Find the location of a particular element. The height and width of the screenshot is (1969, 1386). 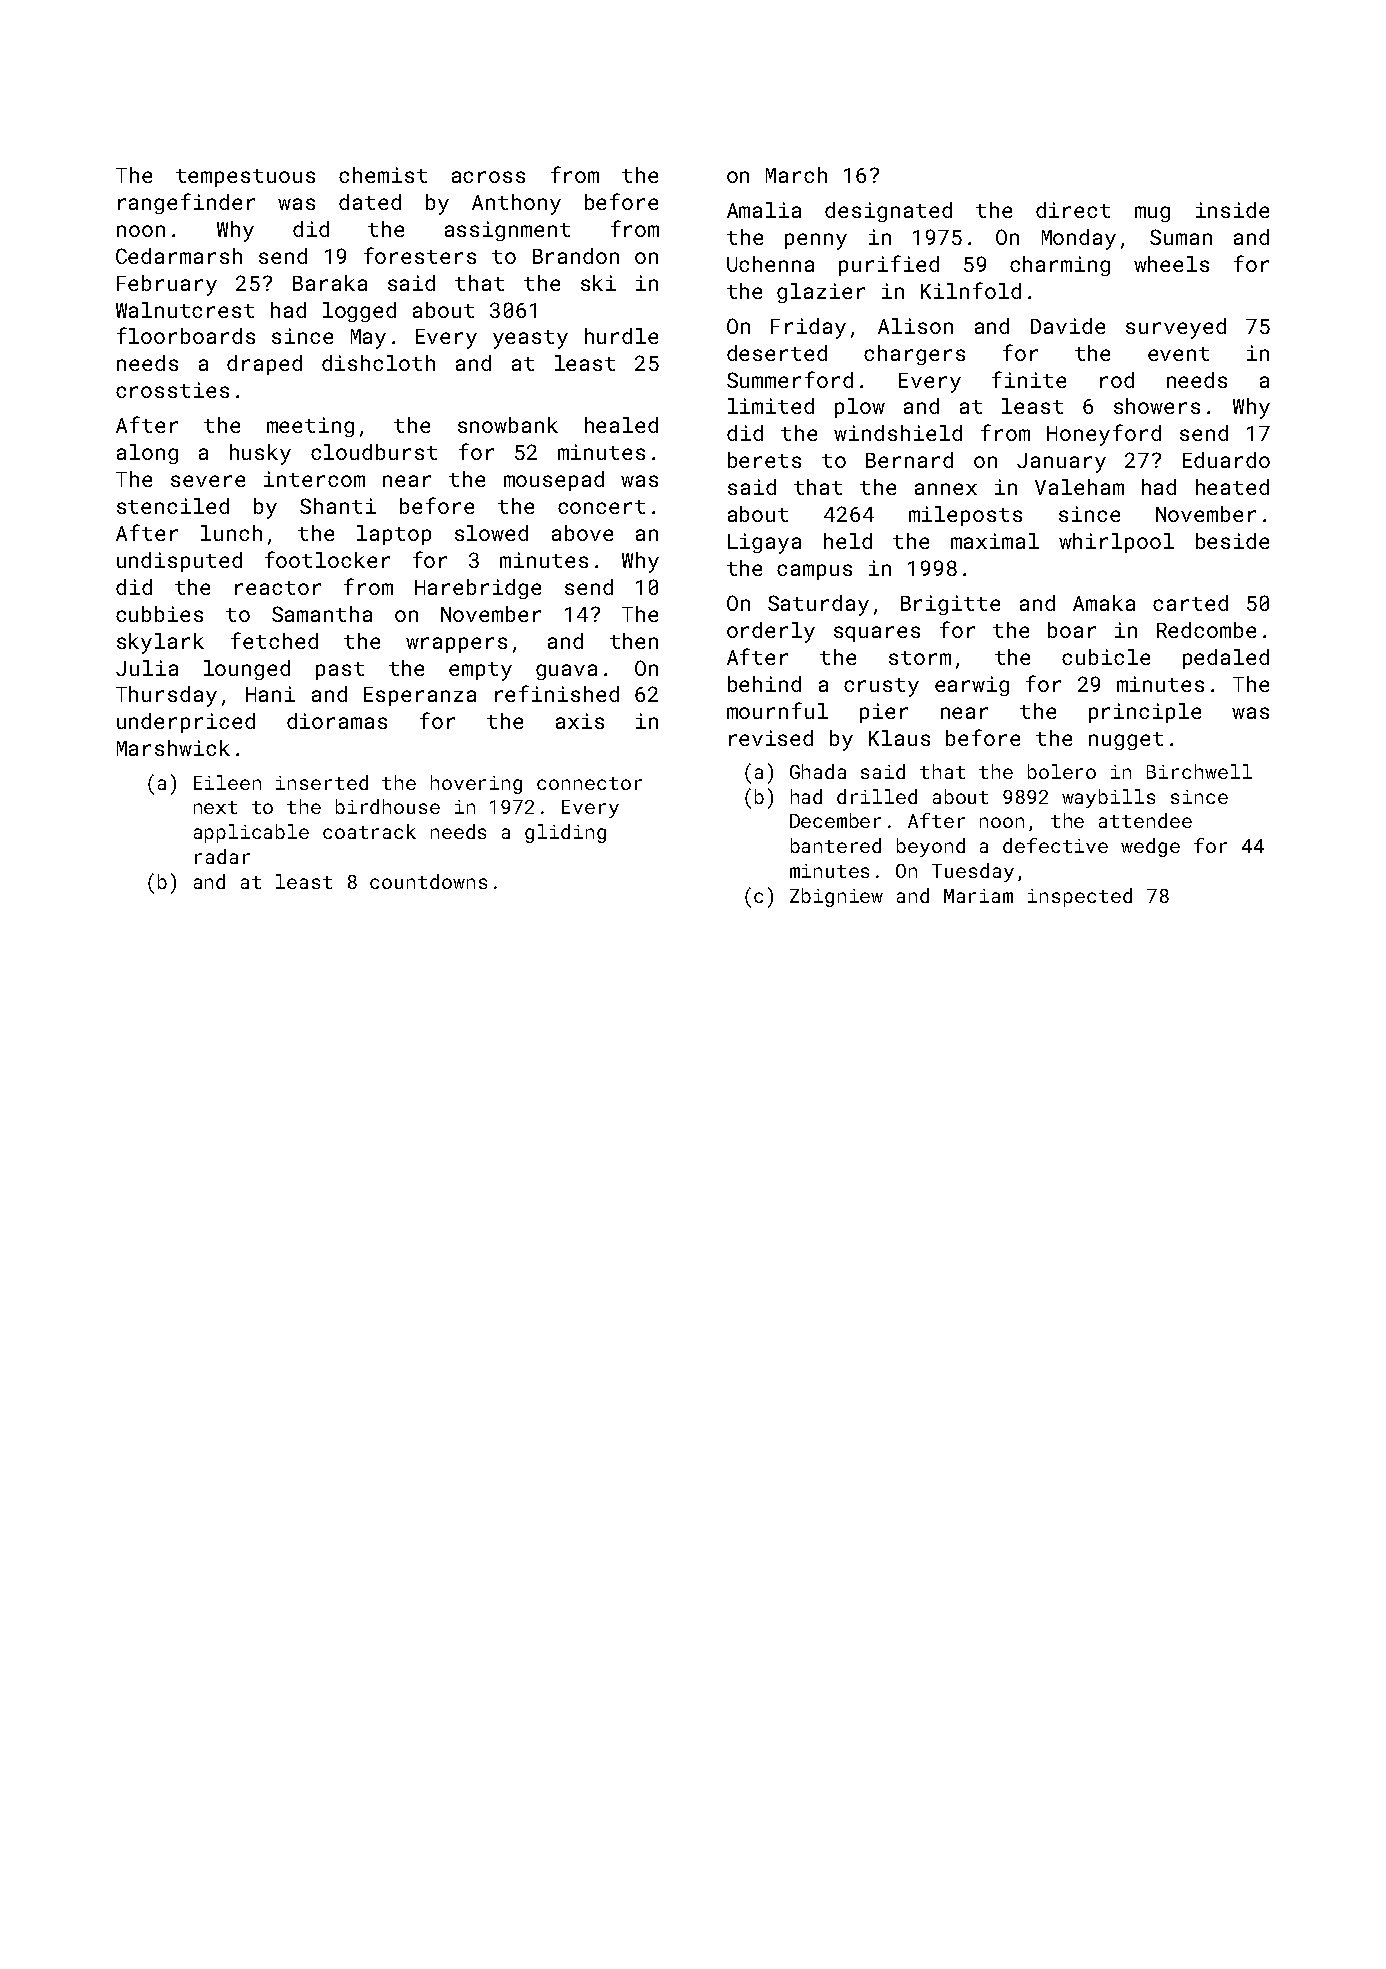

inside is located at coordinates (1232, 210).
